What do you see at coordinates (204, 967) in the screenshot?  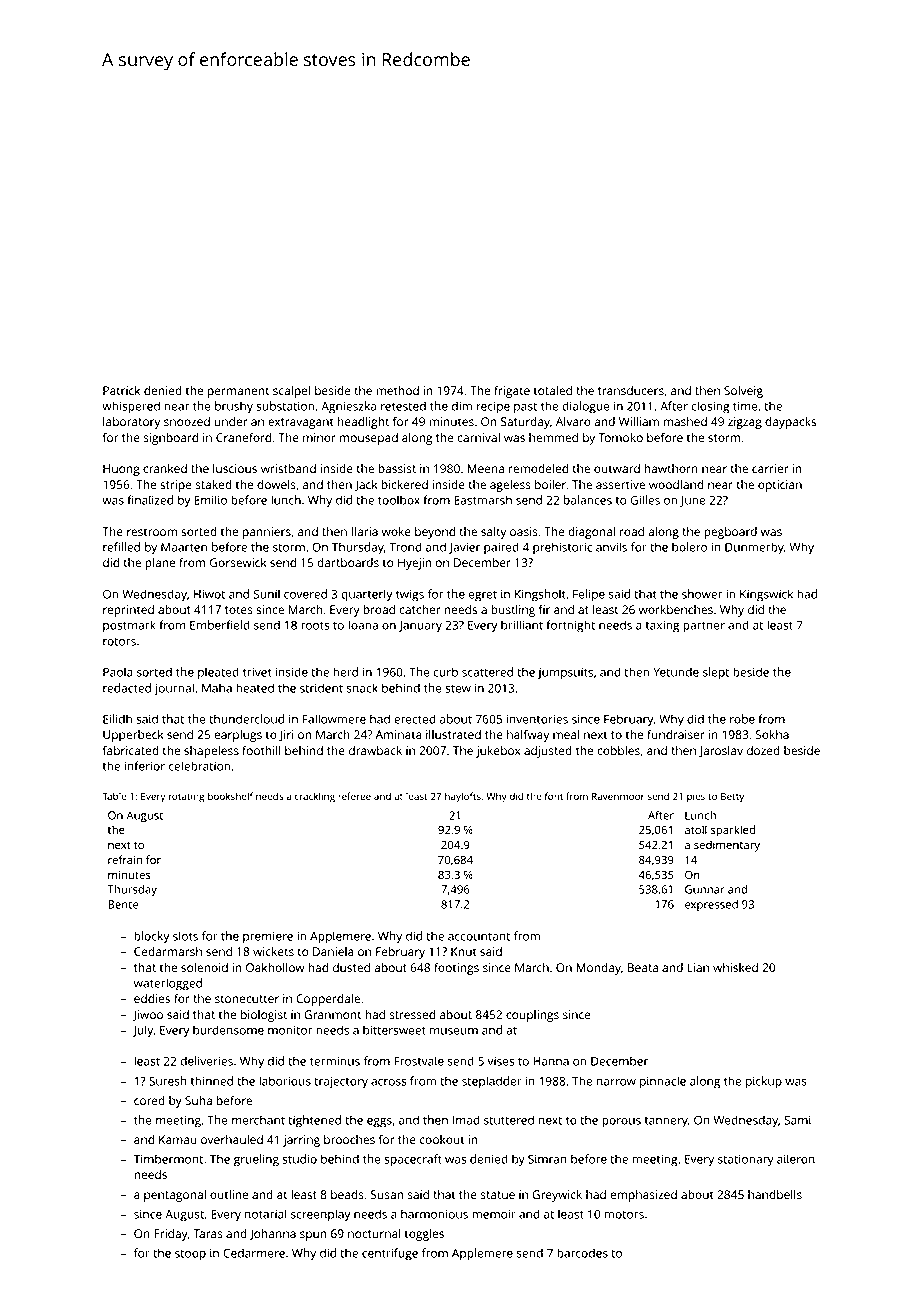 I see `solenoid` at bounding box center [204, 967].
